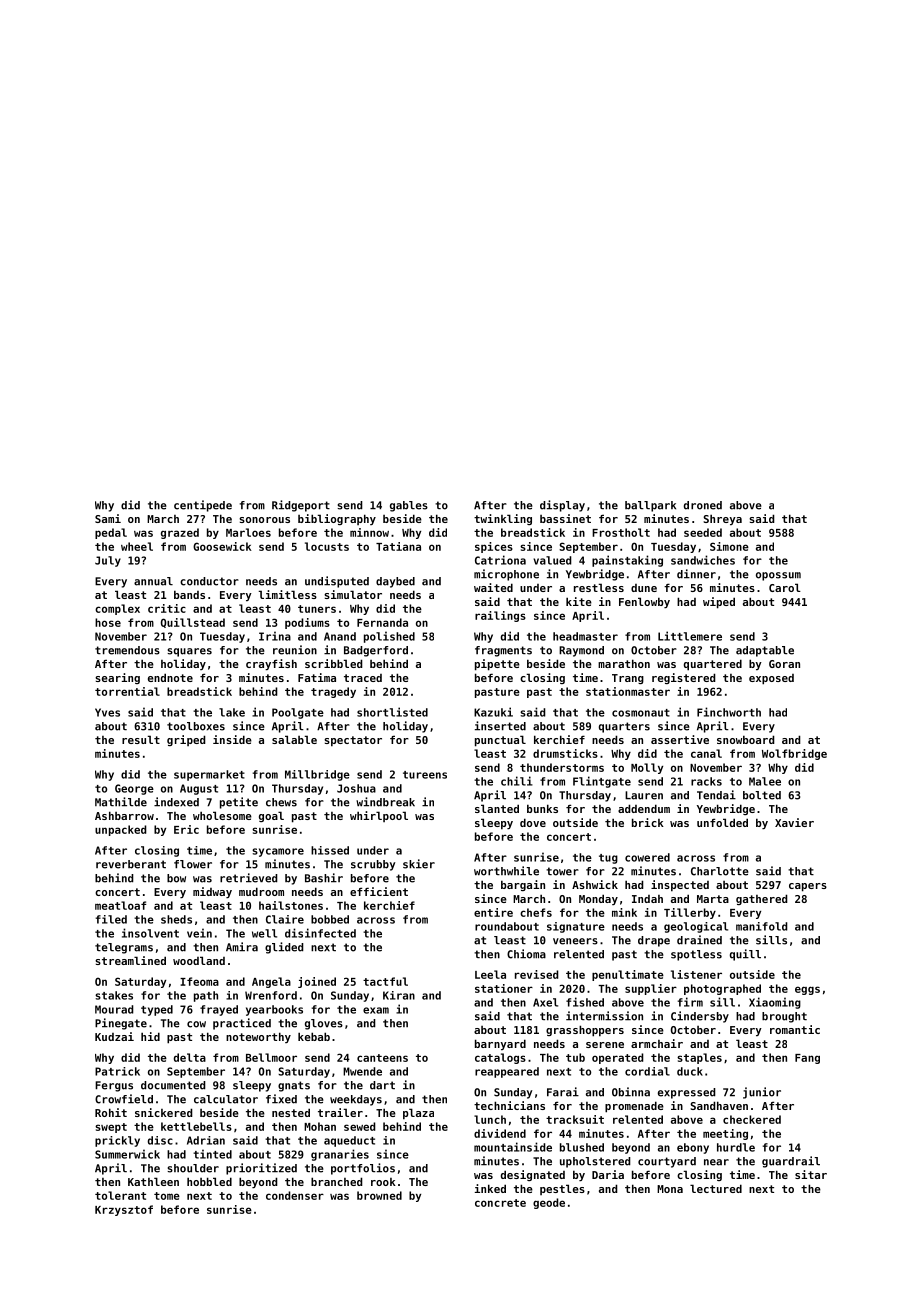  Describe the element at coordinates (794, 754) in the image. I see `Wolfbridge` at that location.
